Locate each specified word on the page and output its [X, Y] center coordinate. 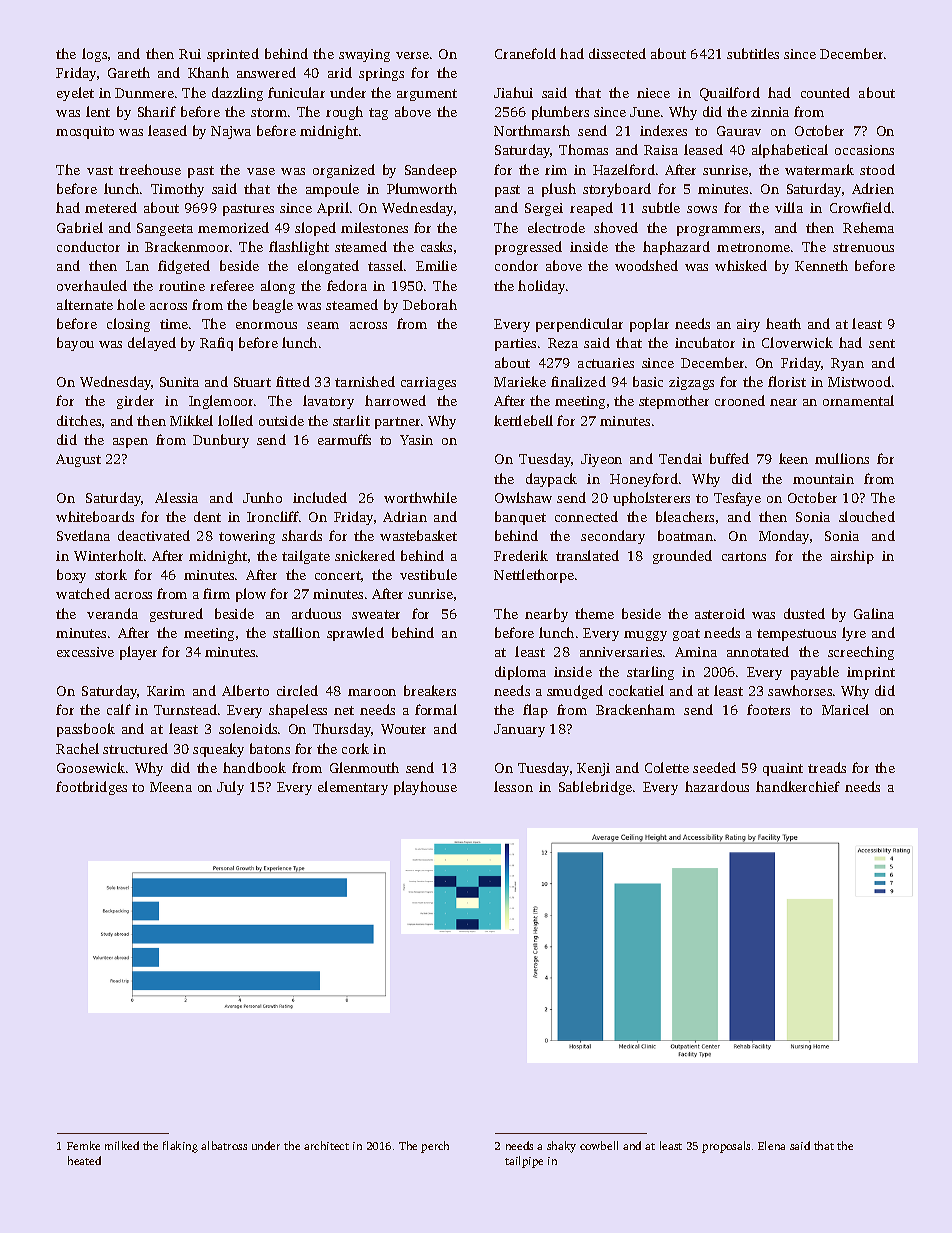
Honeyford [644, 480]
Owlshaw [523, 497]
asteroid [720, 613]
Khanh [208, 72]
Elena [771, 1145]
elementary [353, 788]
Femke [83, 1145]
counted [825, 92]
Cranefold [525, 53]
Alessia [176, 497]
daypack [551, 480]
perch [435, 1147]
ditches [79, 420]
